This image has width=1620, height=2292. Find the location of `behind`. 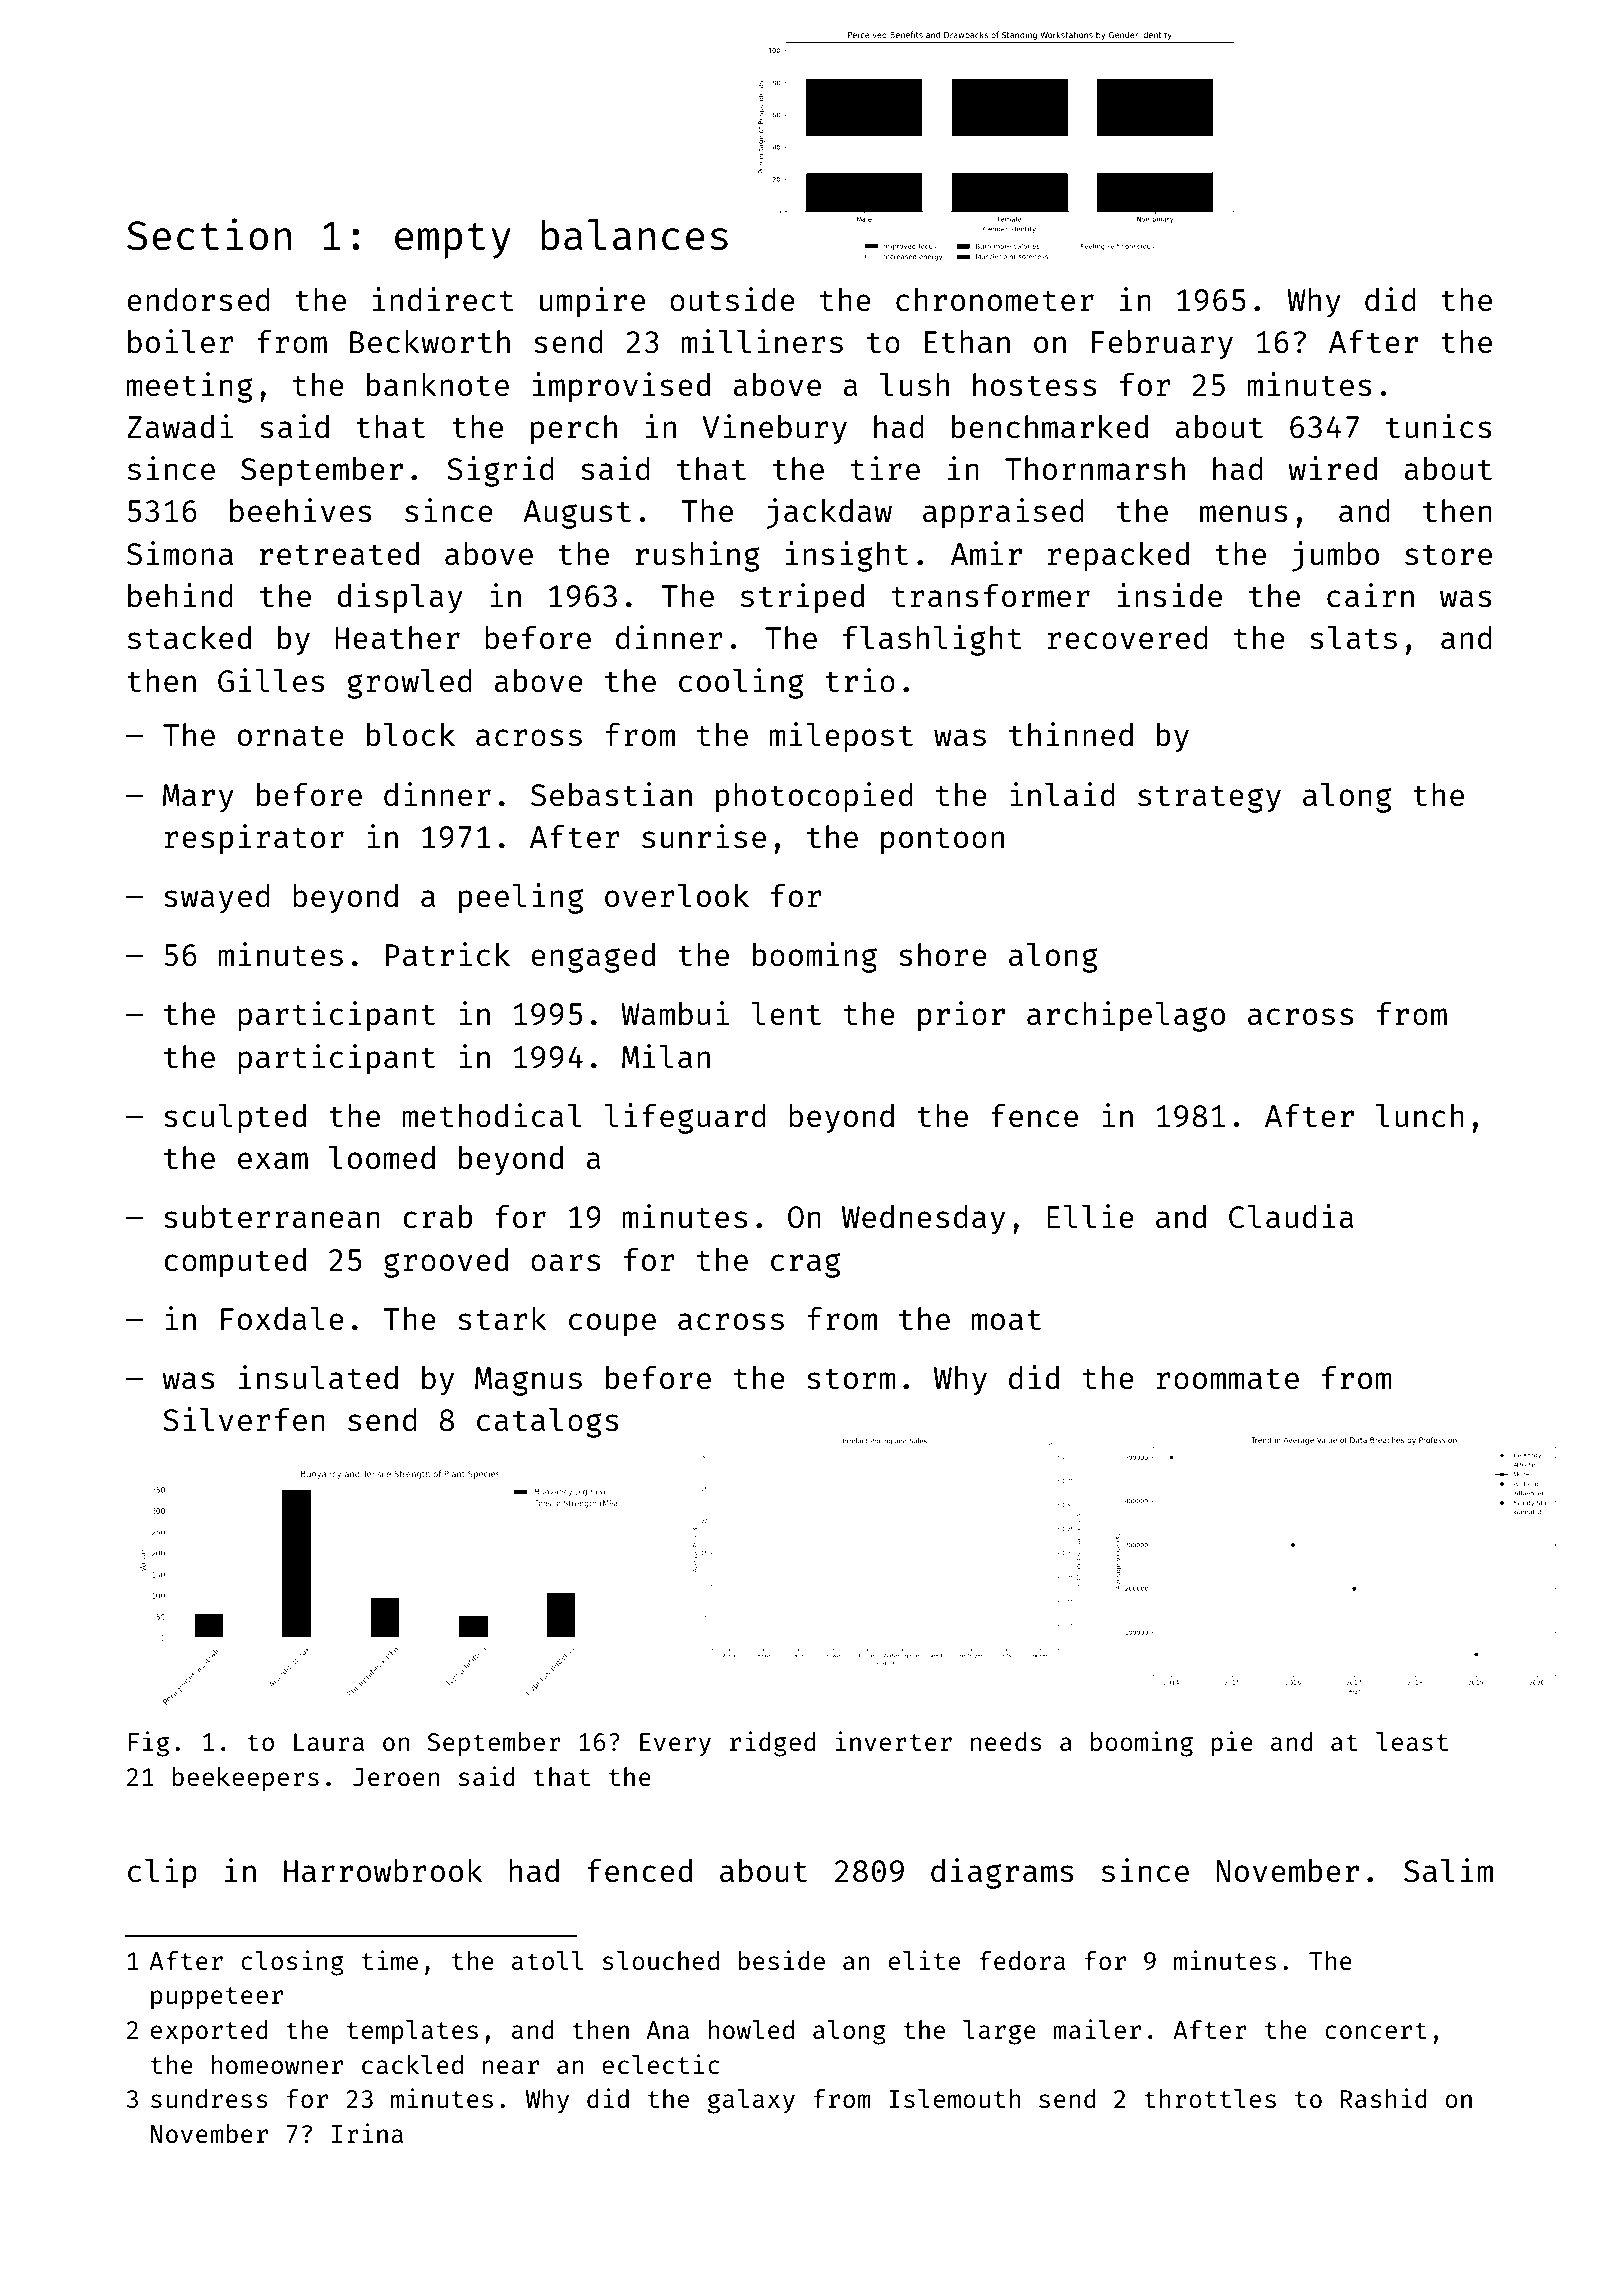

behind is located at coordinates (180, 595).
